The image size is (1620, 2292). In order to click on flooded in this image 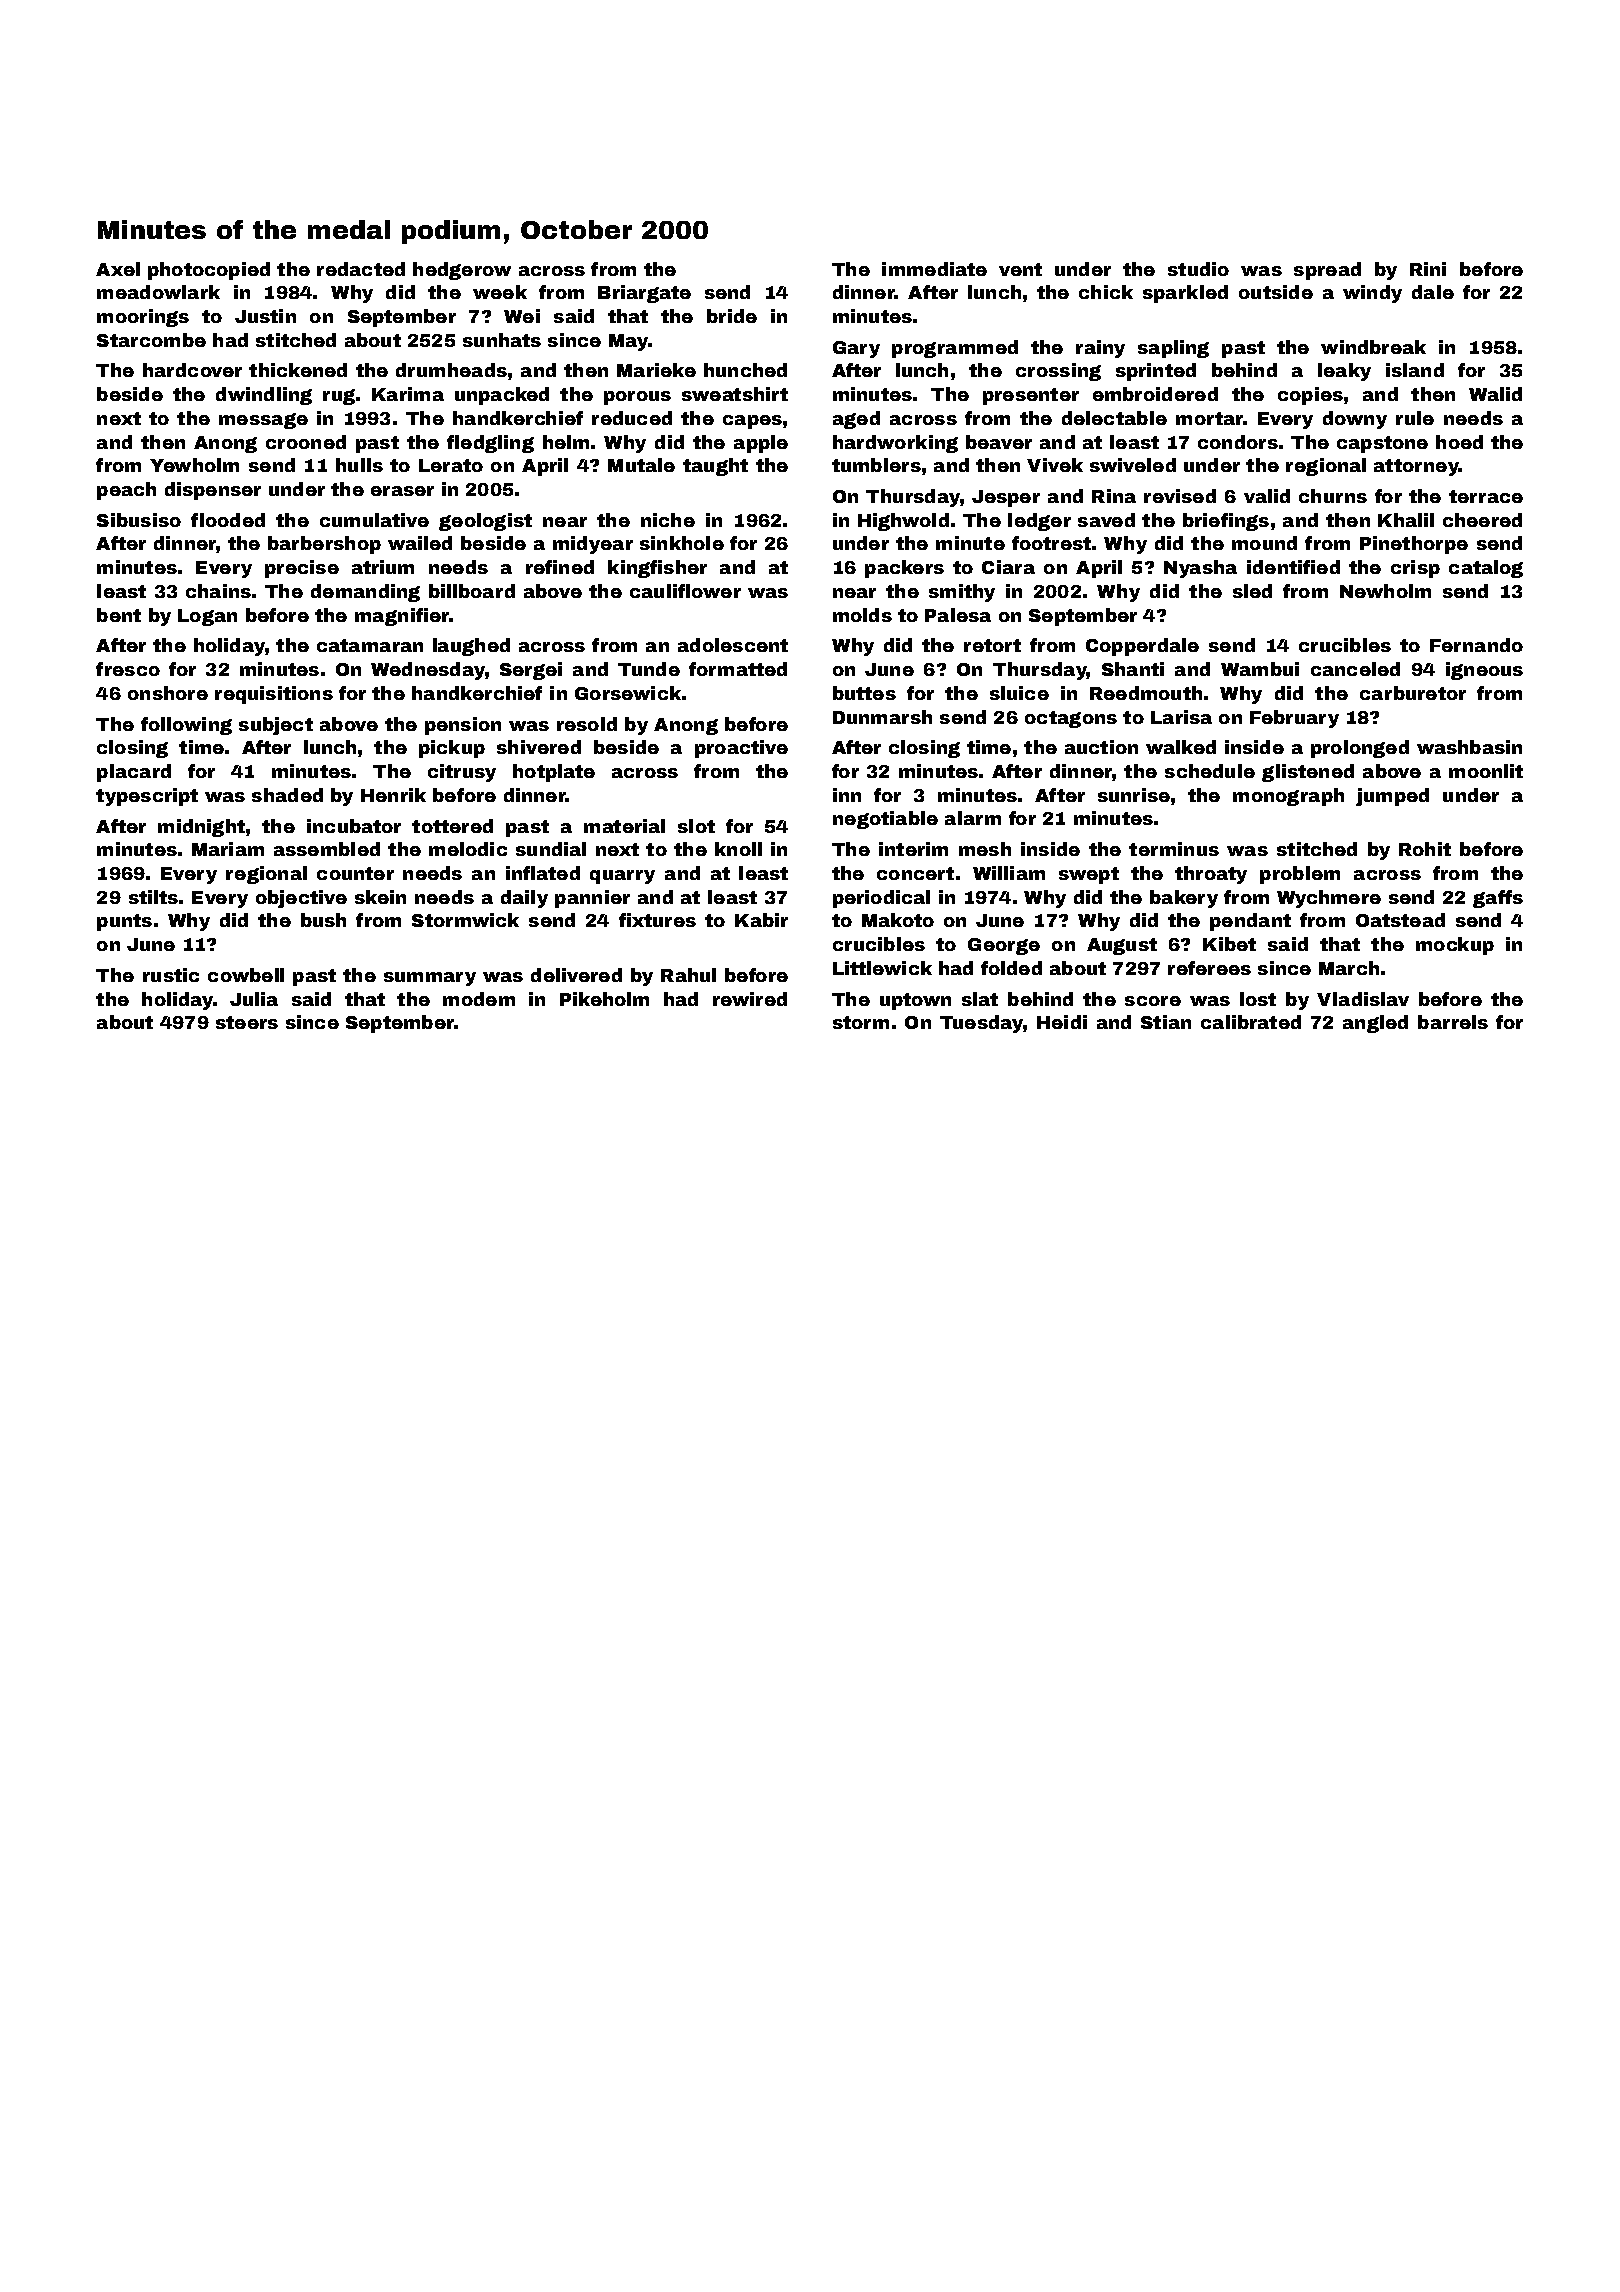, I will do `click(228, 520)`.
